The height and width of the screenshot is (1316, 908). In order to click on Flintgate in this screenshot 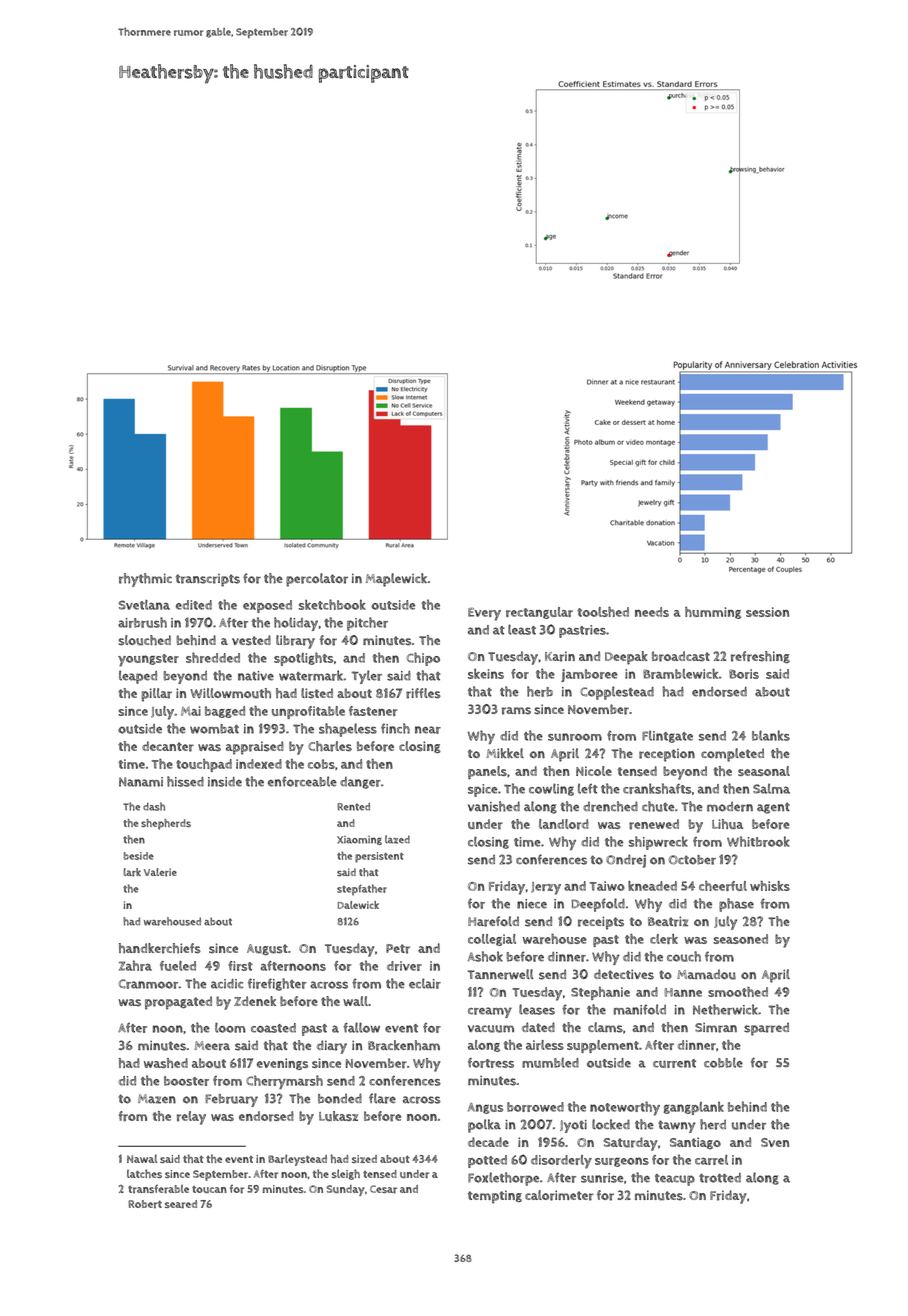, I will do `click(667, 736)`.
